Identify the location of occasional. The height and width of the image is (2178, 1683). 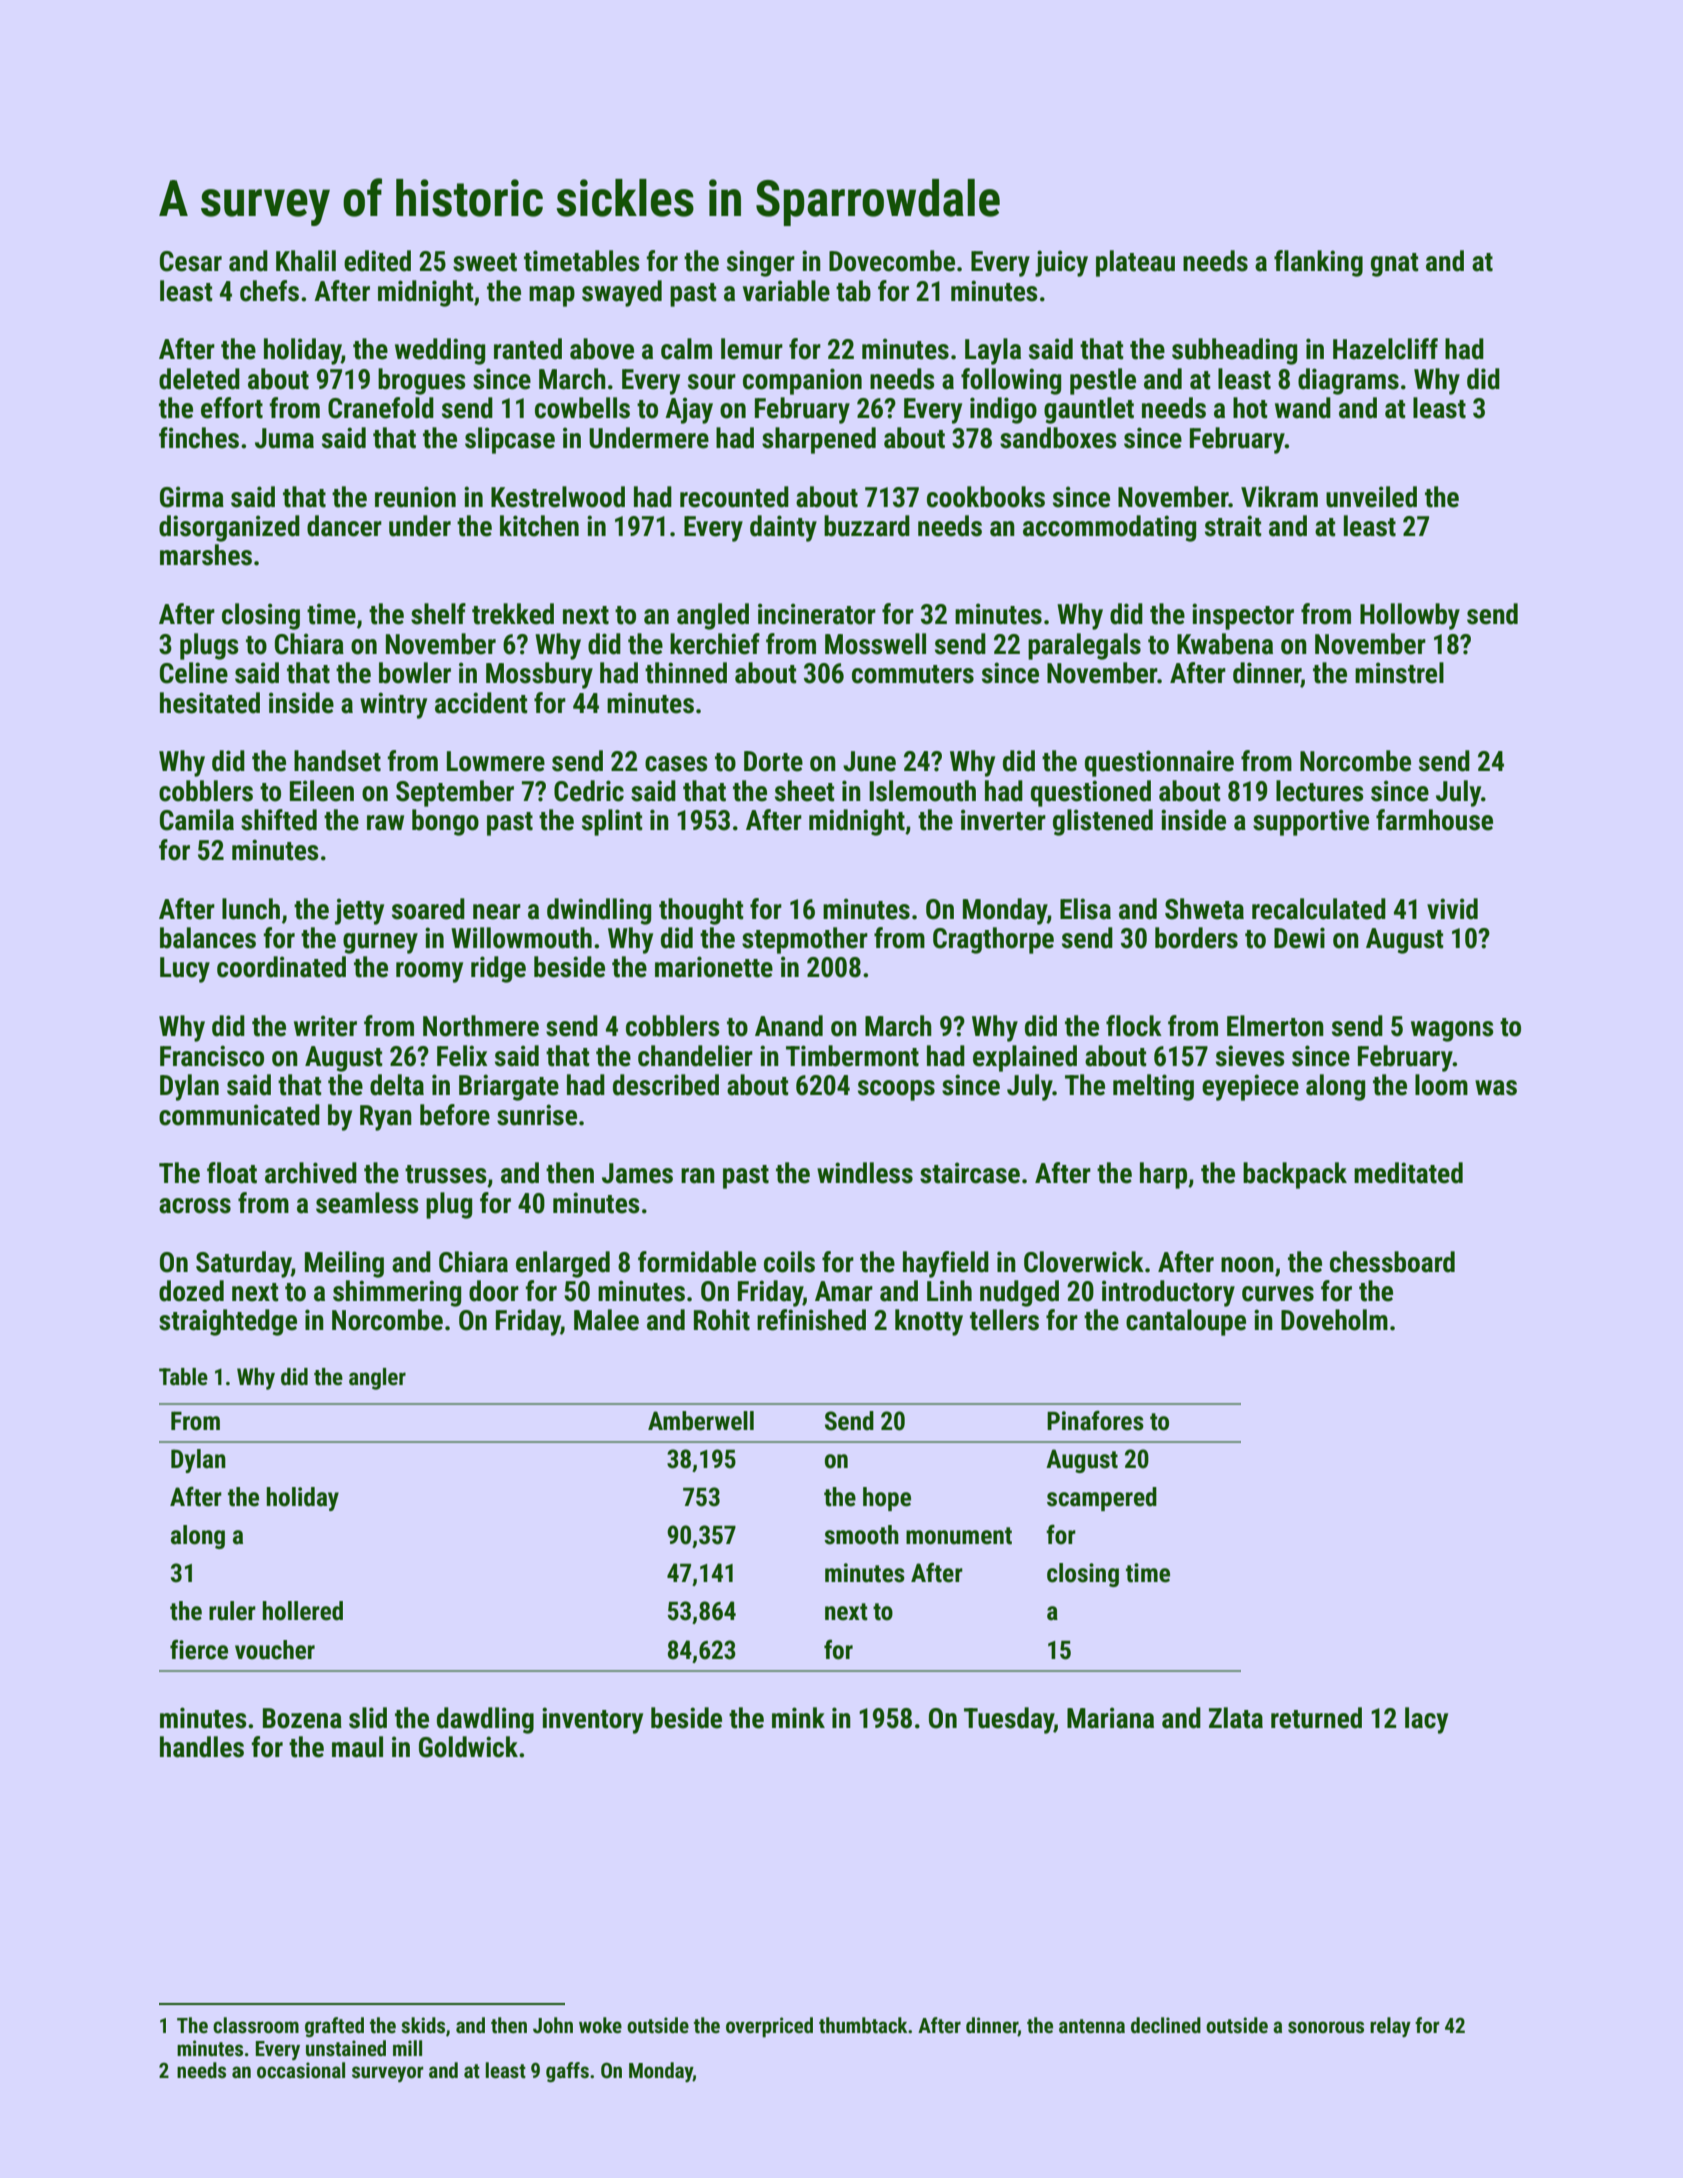
(301, 2070).
